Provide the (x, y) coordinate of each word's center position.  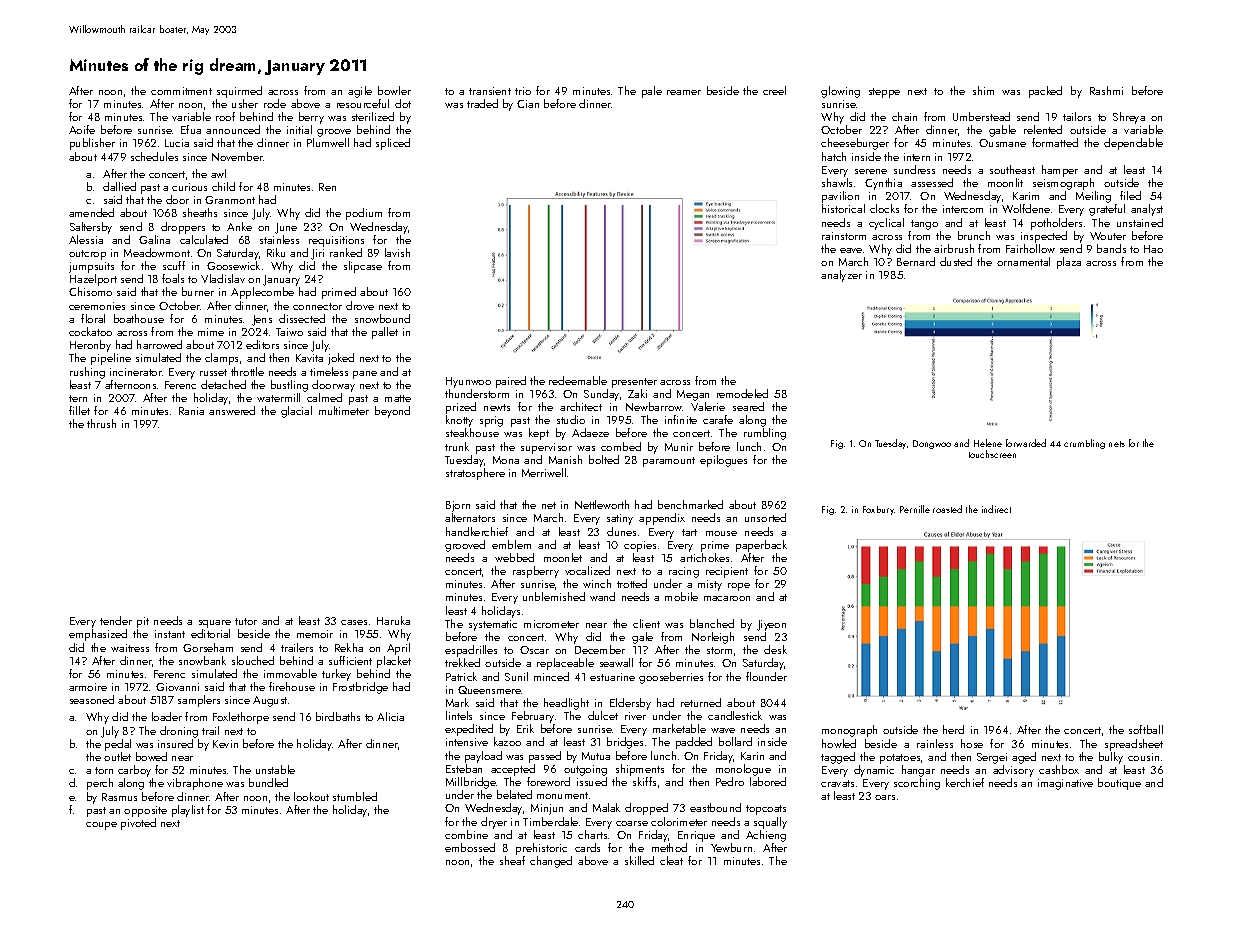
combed (621, 446)
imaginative (1065, 784)
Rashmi (1106, 90)
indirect (996, 509)
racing (684, 572)
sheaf (512, 860)
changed (551, 862)
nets (1117, 444)
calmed (324, 397)
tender (116, 620)
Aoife (82, 129)
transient (490, 91)
